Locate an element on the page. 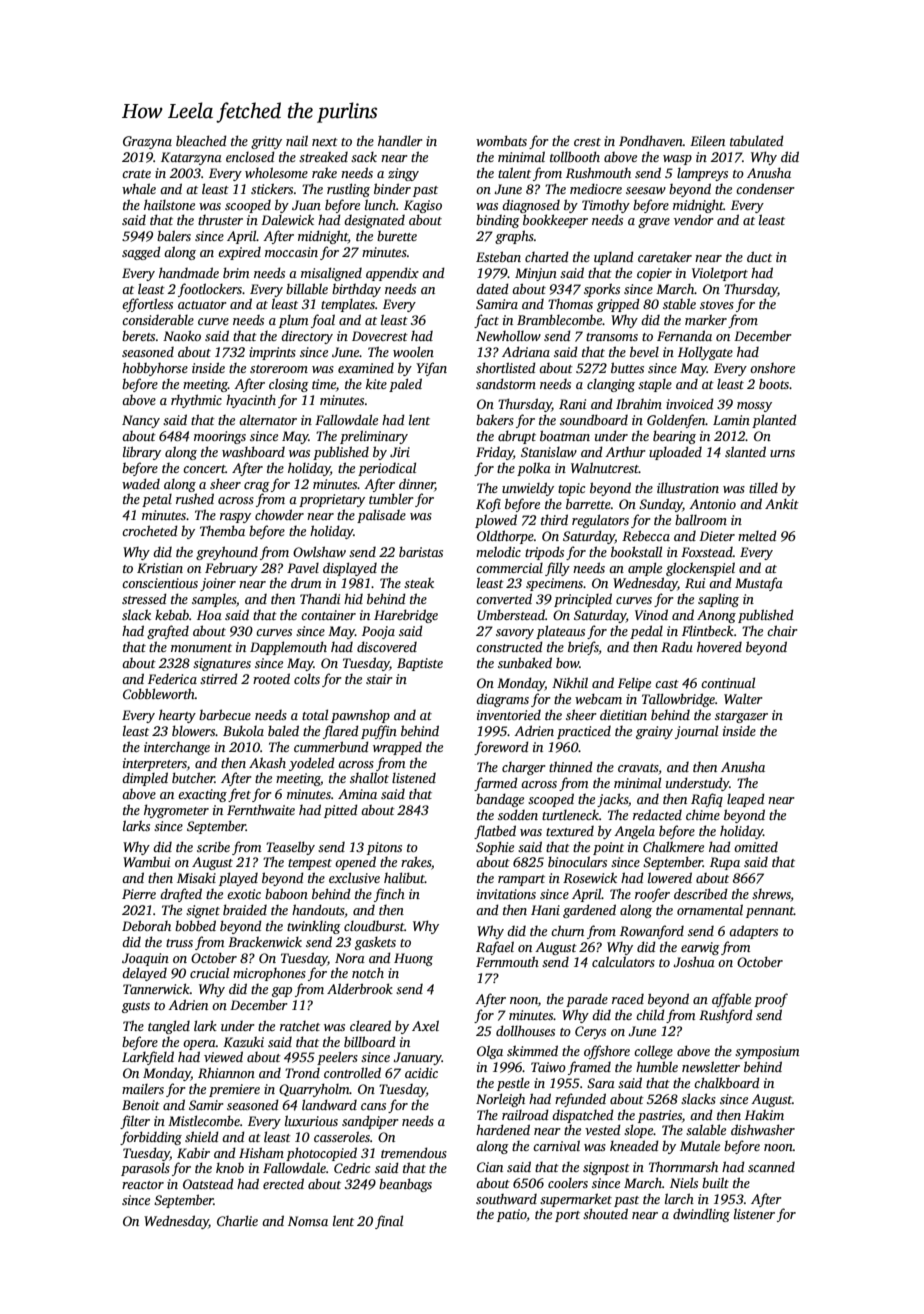 The height and width of the page is (1314, 924). Eileen is located at coordinates (707, 140).
